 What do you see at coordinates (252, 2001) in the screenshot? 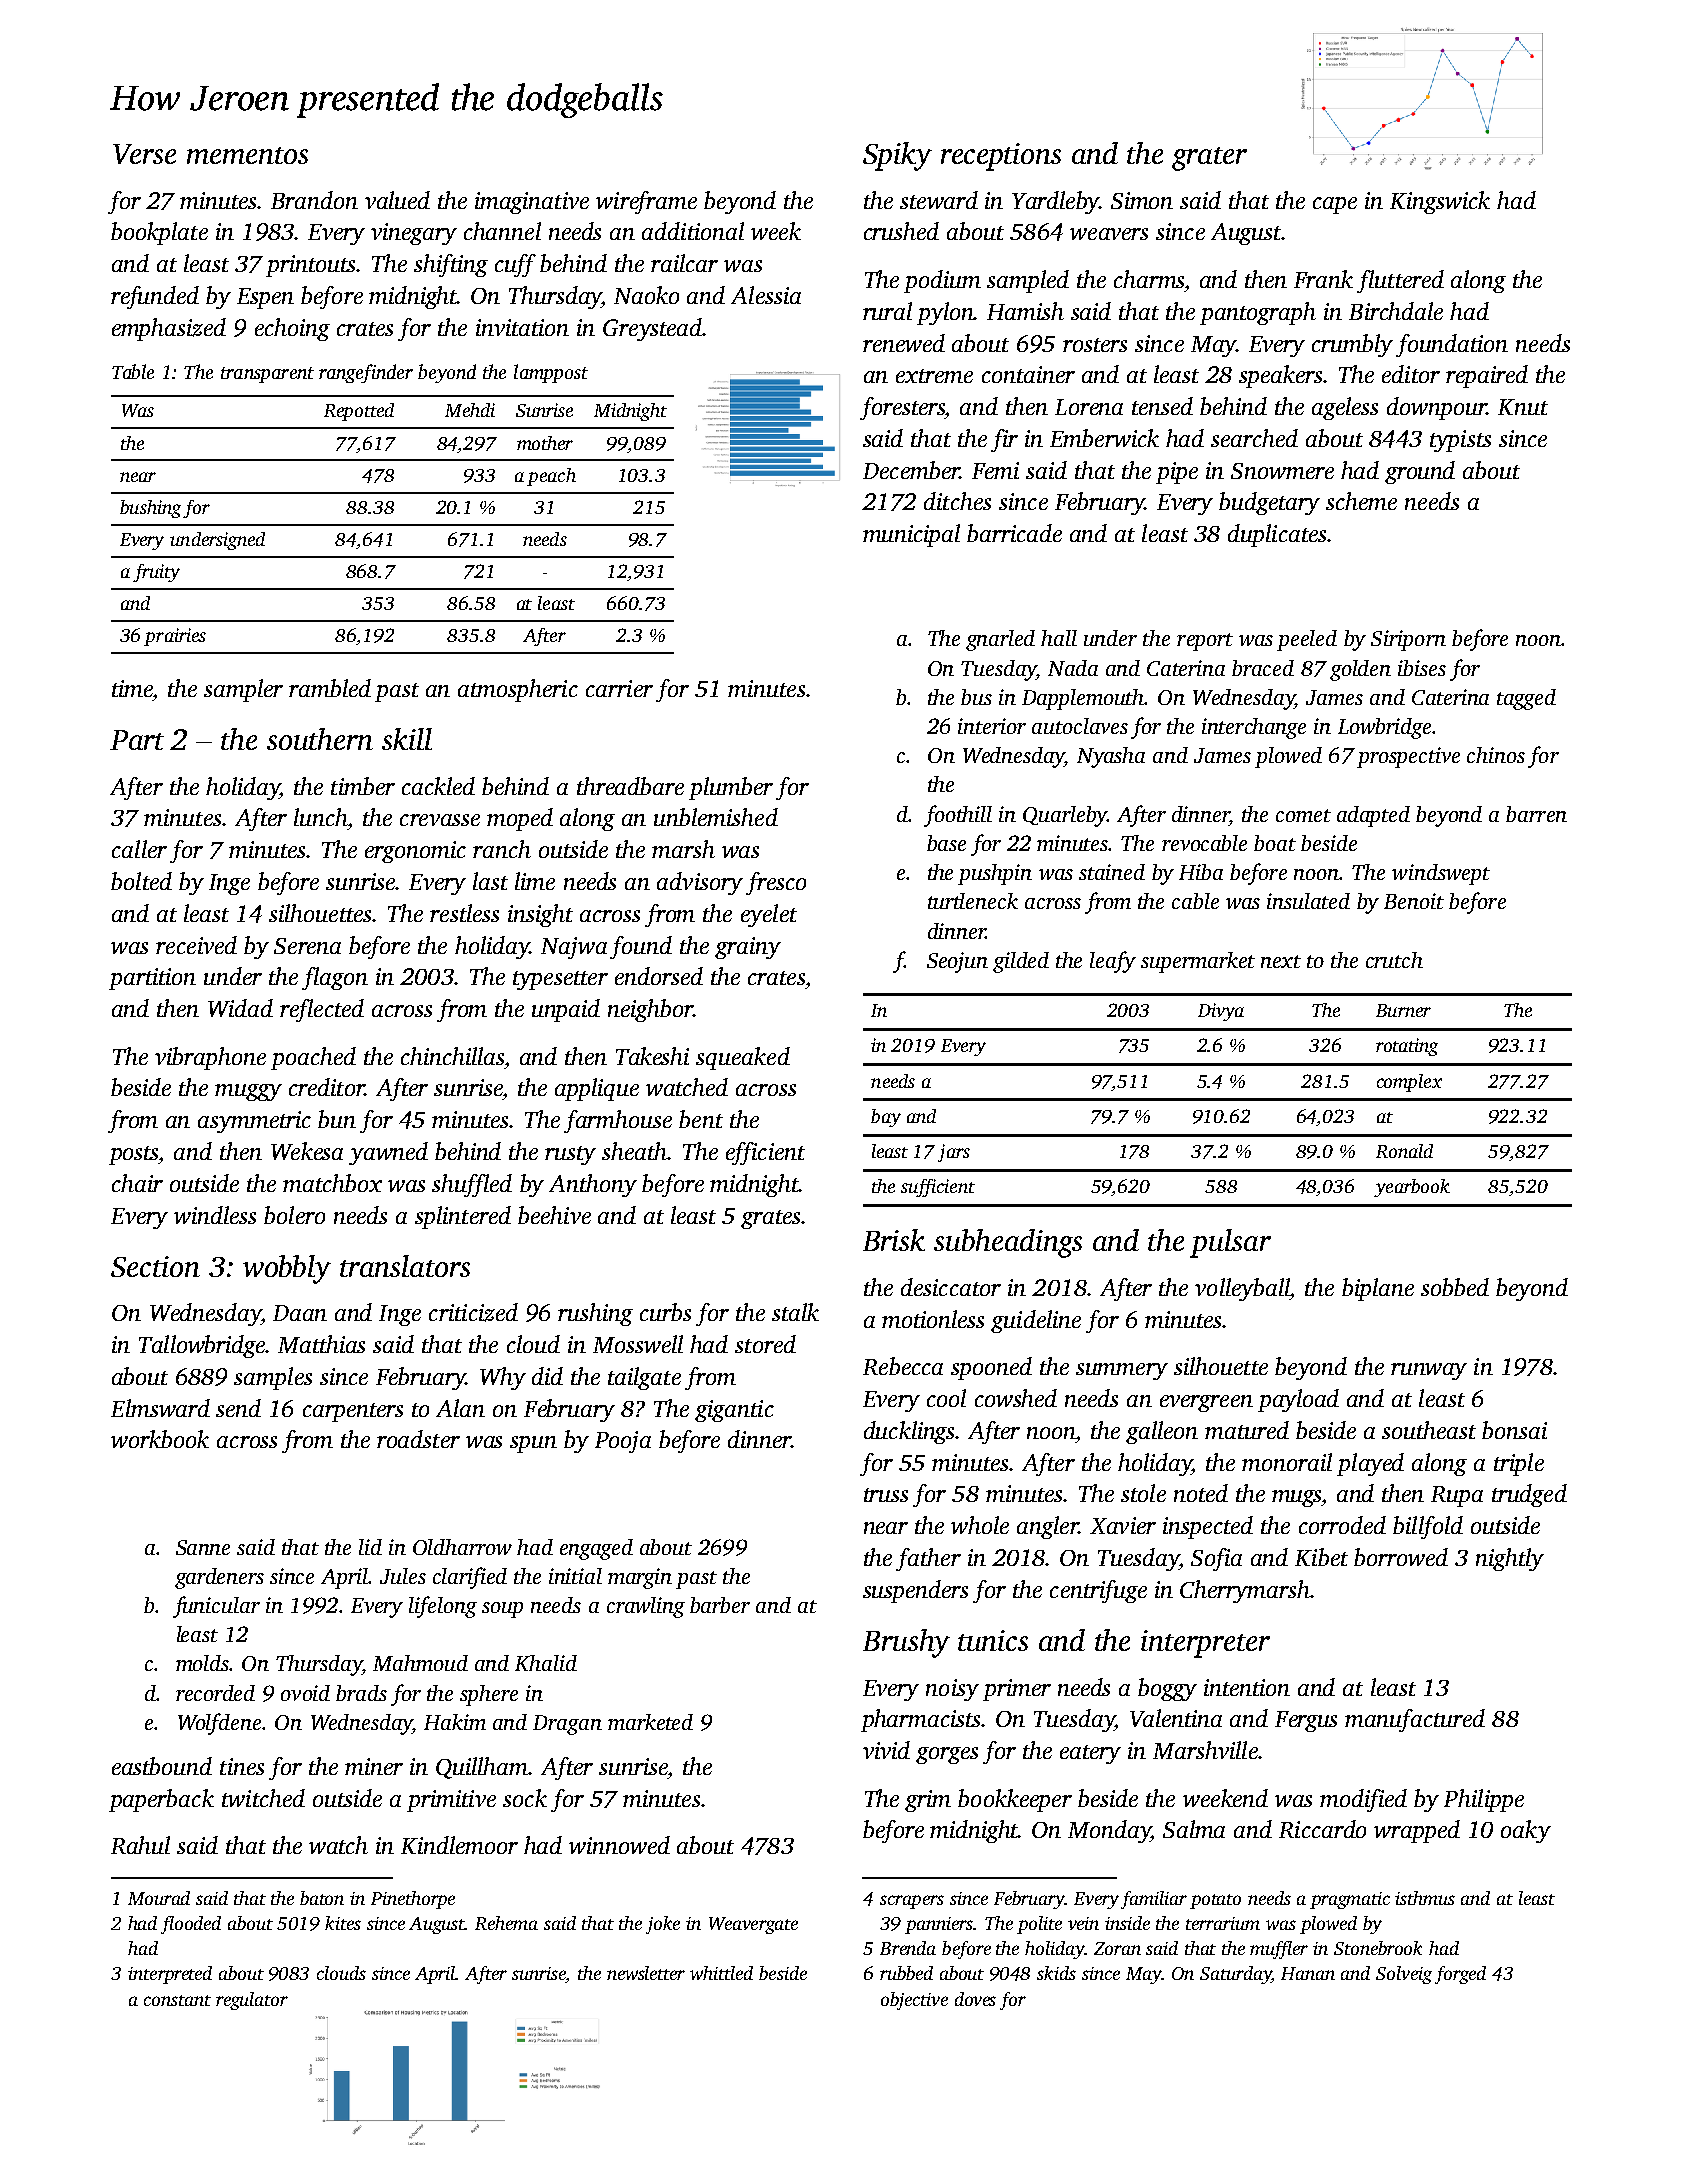
I see `regulator` at bounding box center [252, 2001].
